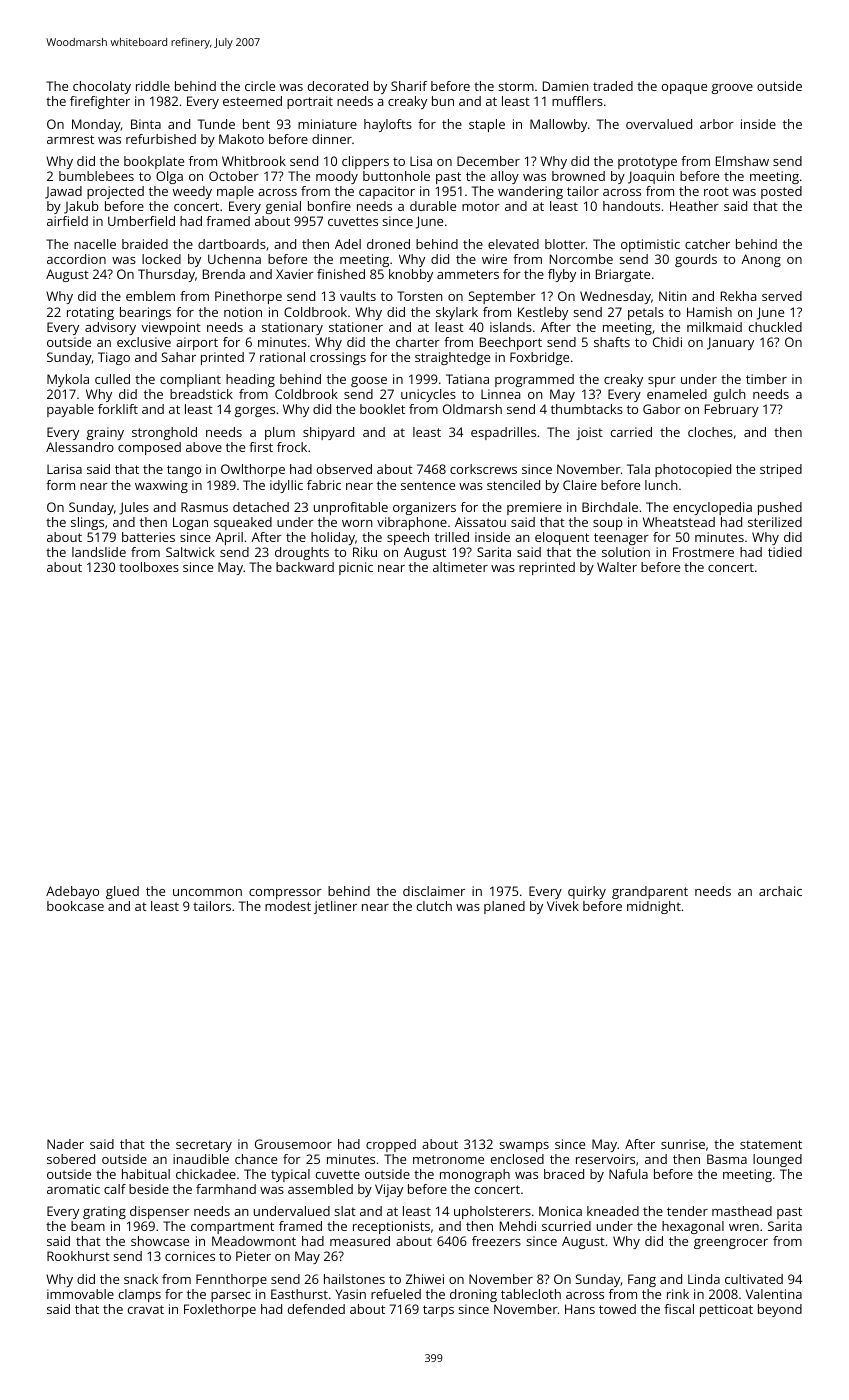  What do you see at coordinates (149, 567) in the screenshot?
I see `toolboxes` at bounding box center [149, 567].
